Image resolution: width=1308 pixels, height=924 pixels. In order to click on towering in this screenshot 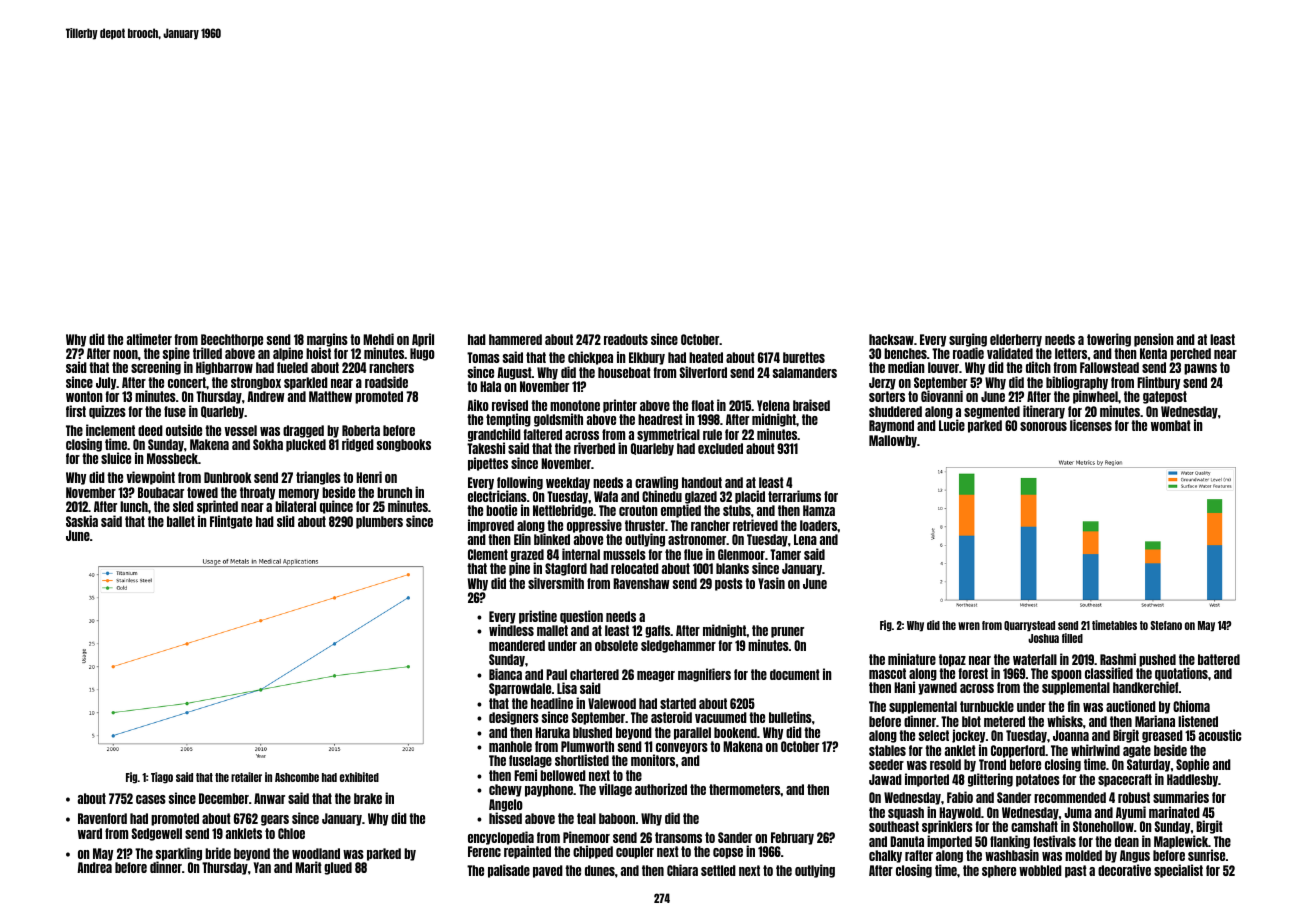, I will do `click(1109, 340)`.
